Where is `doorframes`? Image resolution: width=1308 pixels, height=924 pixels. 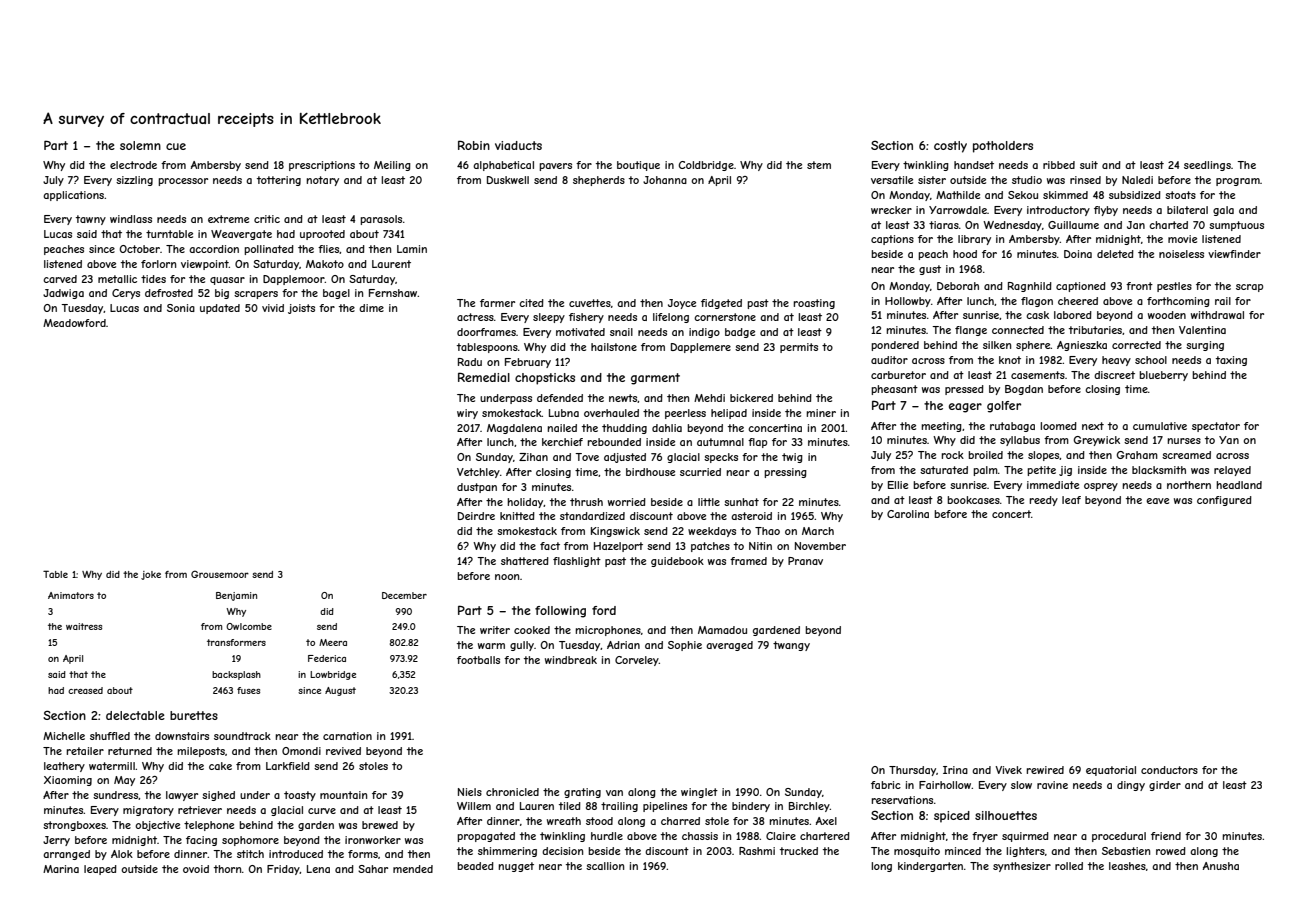 doorframes is located at coordinates (486, 332).
